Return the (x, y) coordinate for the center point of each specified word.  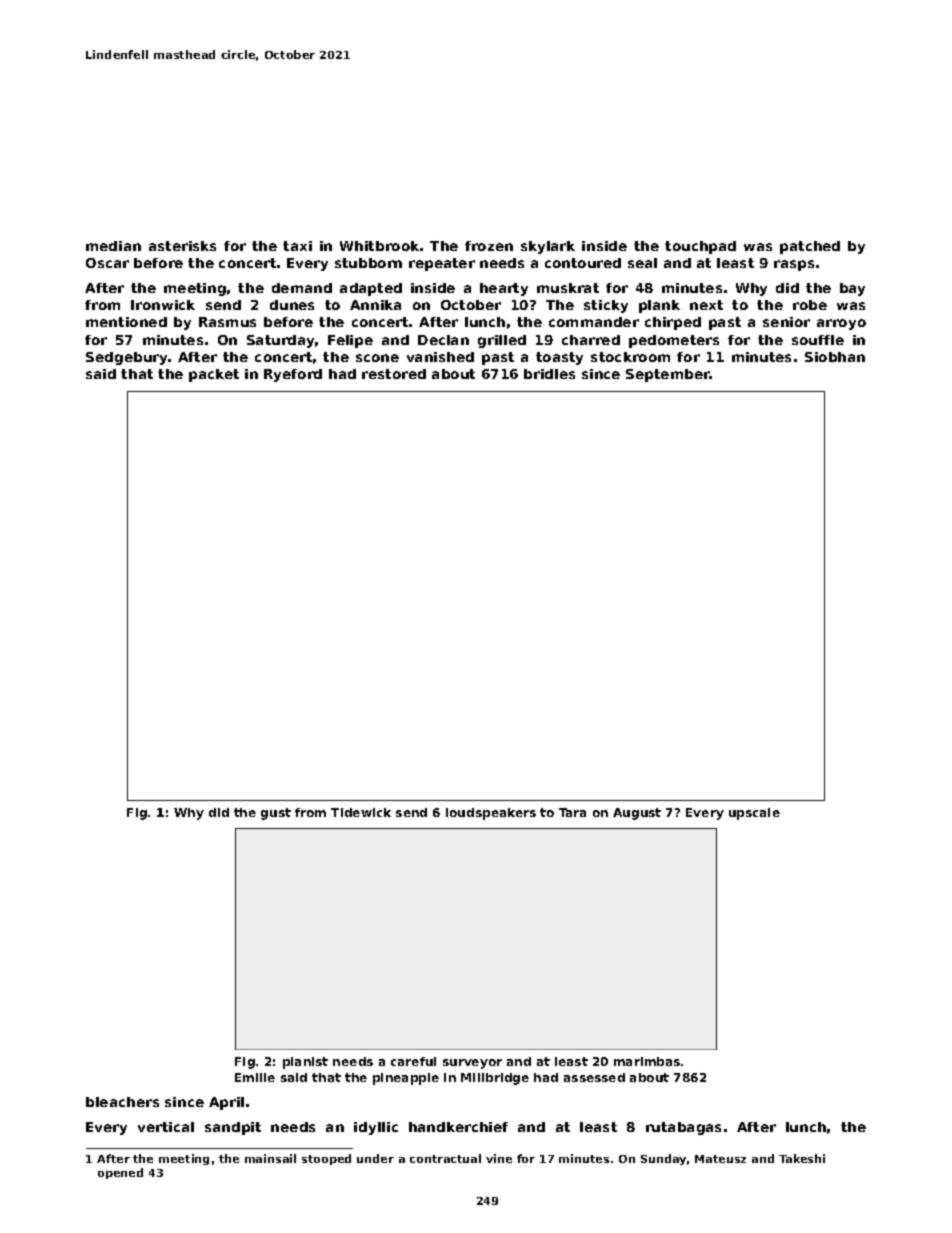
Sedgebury (126, 358)
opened (120, 1173)
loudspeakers (491, 814)
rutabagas (683, 1128)
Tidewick (361, 812)
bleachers (122, 1102)
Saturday (280, 341)
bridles (549, 374)
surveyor (472, 1064)
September (668, 375)
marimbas (647, 1061)
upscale (754, 814)
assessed (594, 1077)
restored (394, 374)
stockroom (630, 357)
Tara (572, 812)
